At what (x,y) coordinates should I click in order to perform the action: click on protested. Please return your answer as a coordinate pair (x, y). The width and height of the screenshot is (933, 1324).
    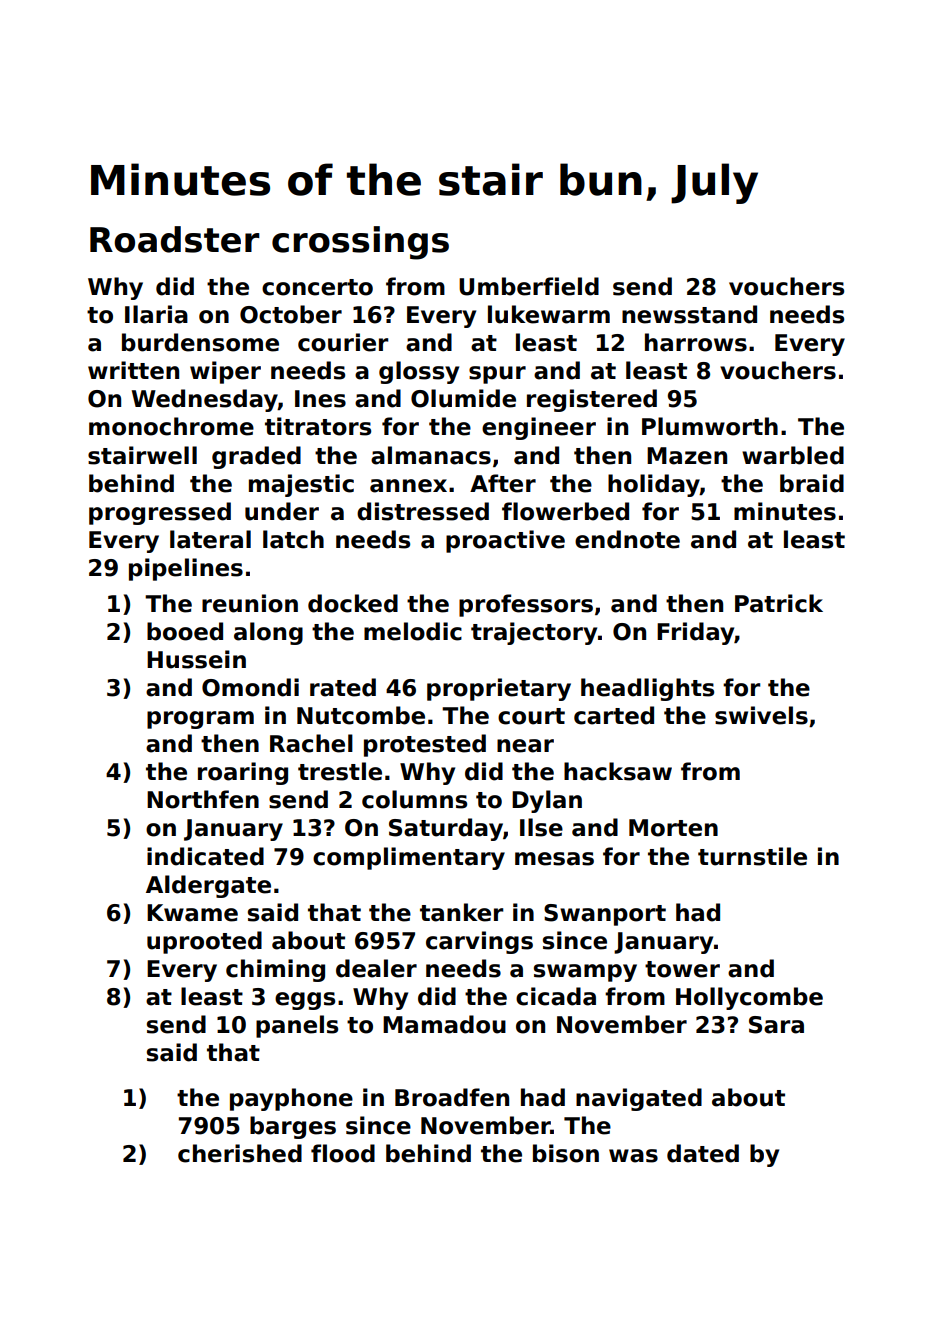
    Looking at the image, I should click on (425, 745).
